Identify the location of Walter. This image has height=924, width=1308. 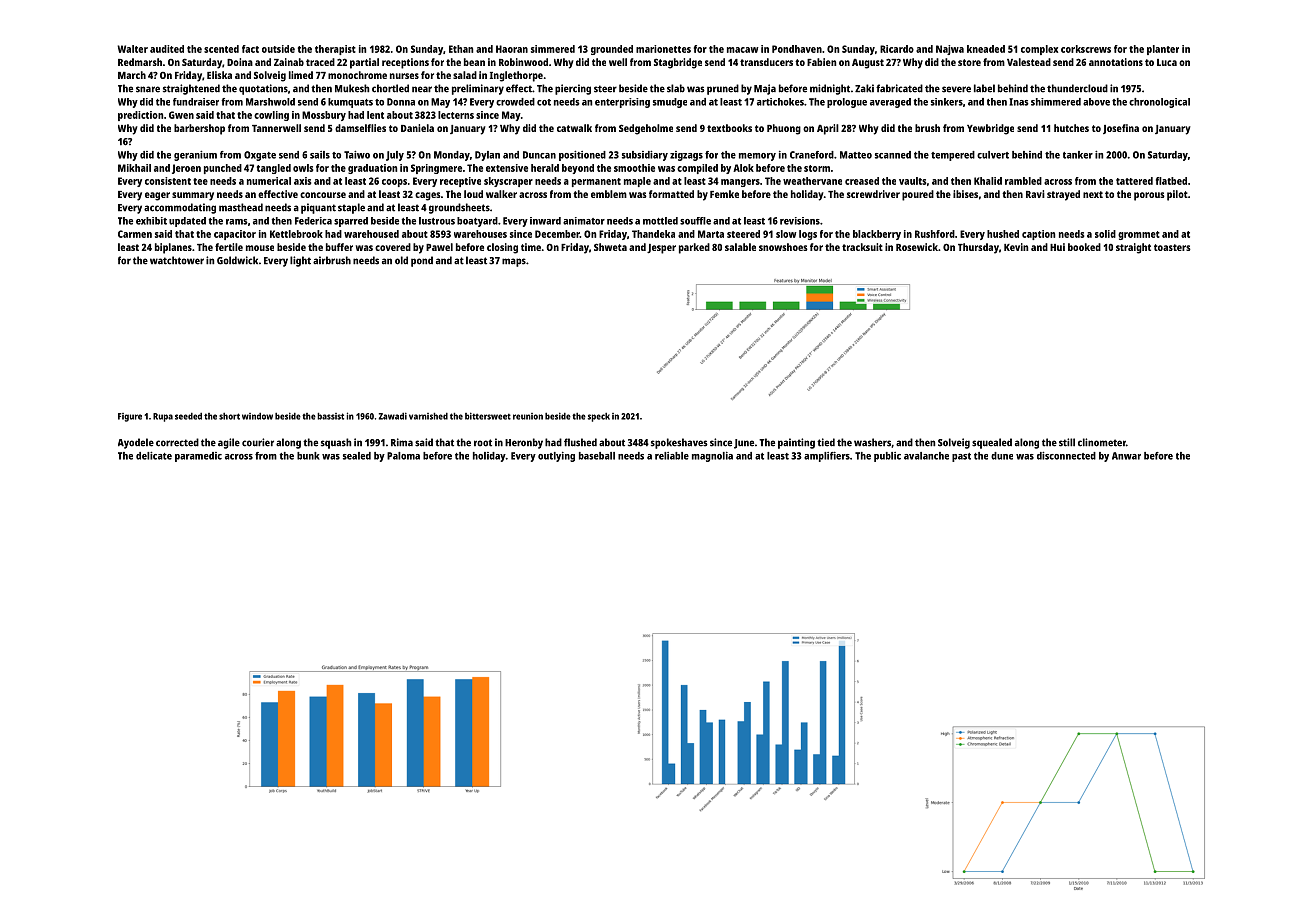
(132, 49).
